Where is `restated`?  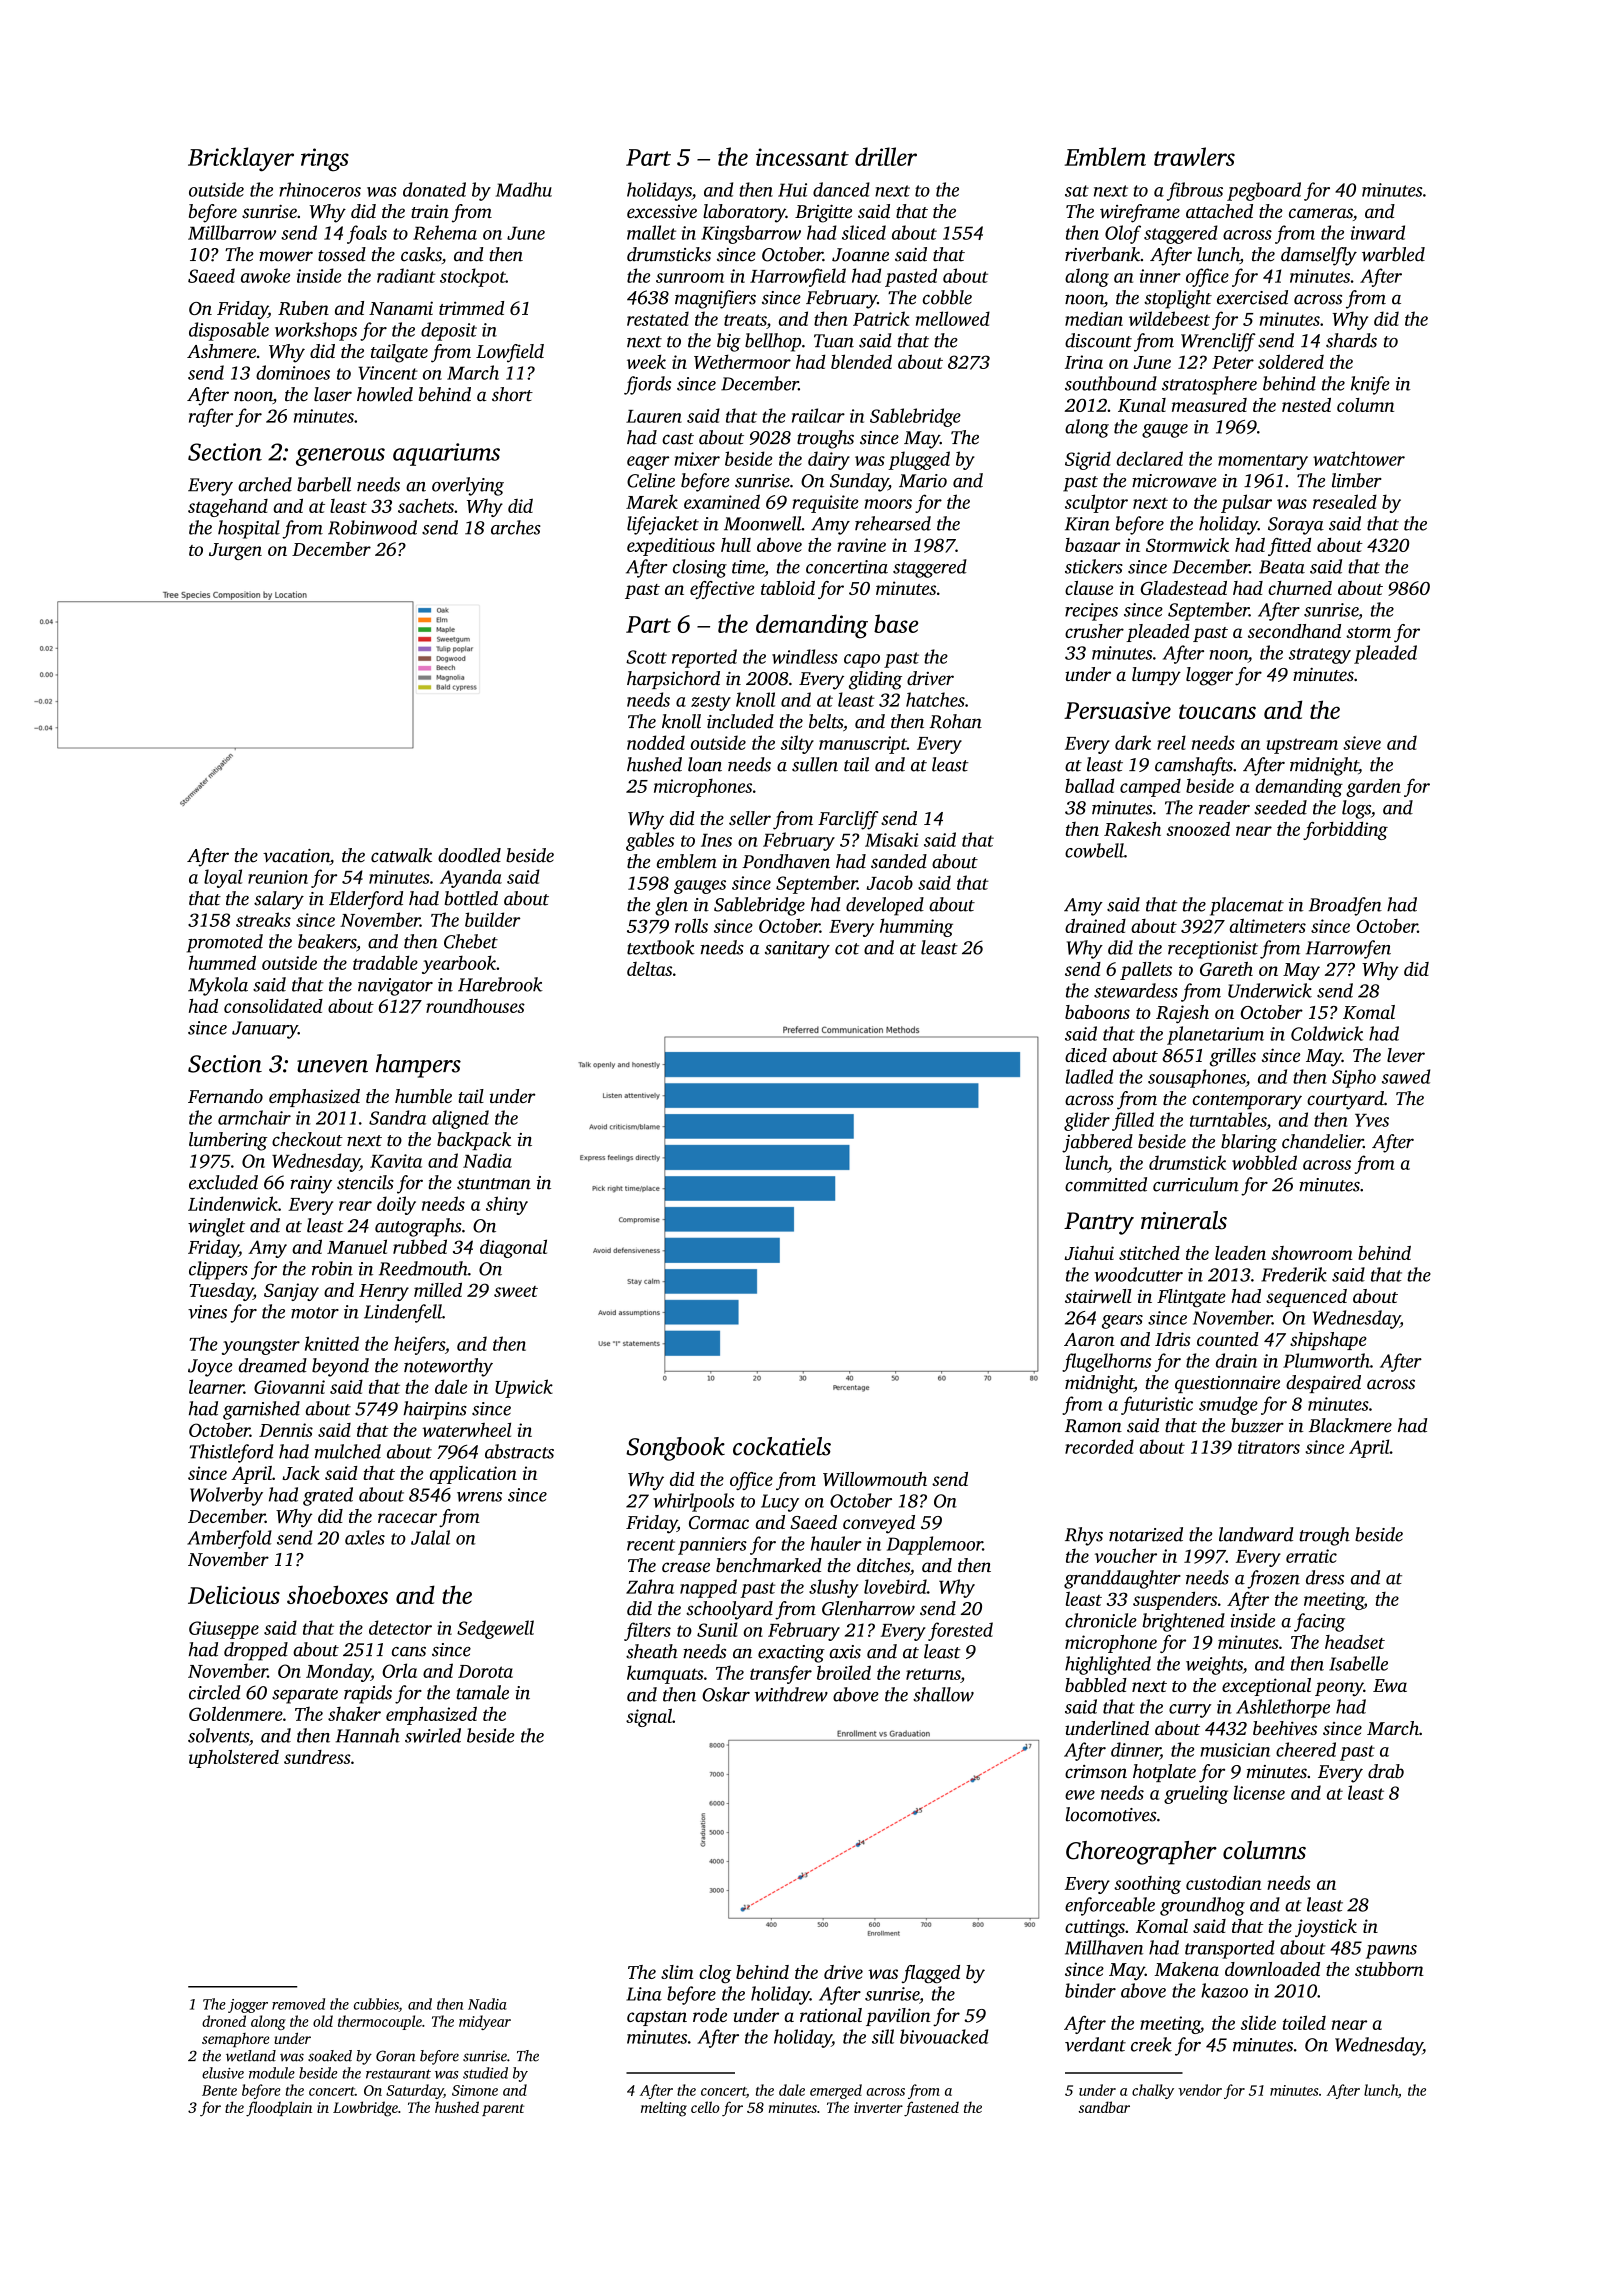 restated is located at coordinates (658, 318).
